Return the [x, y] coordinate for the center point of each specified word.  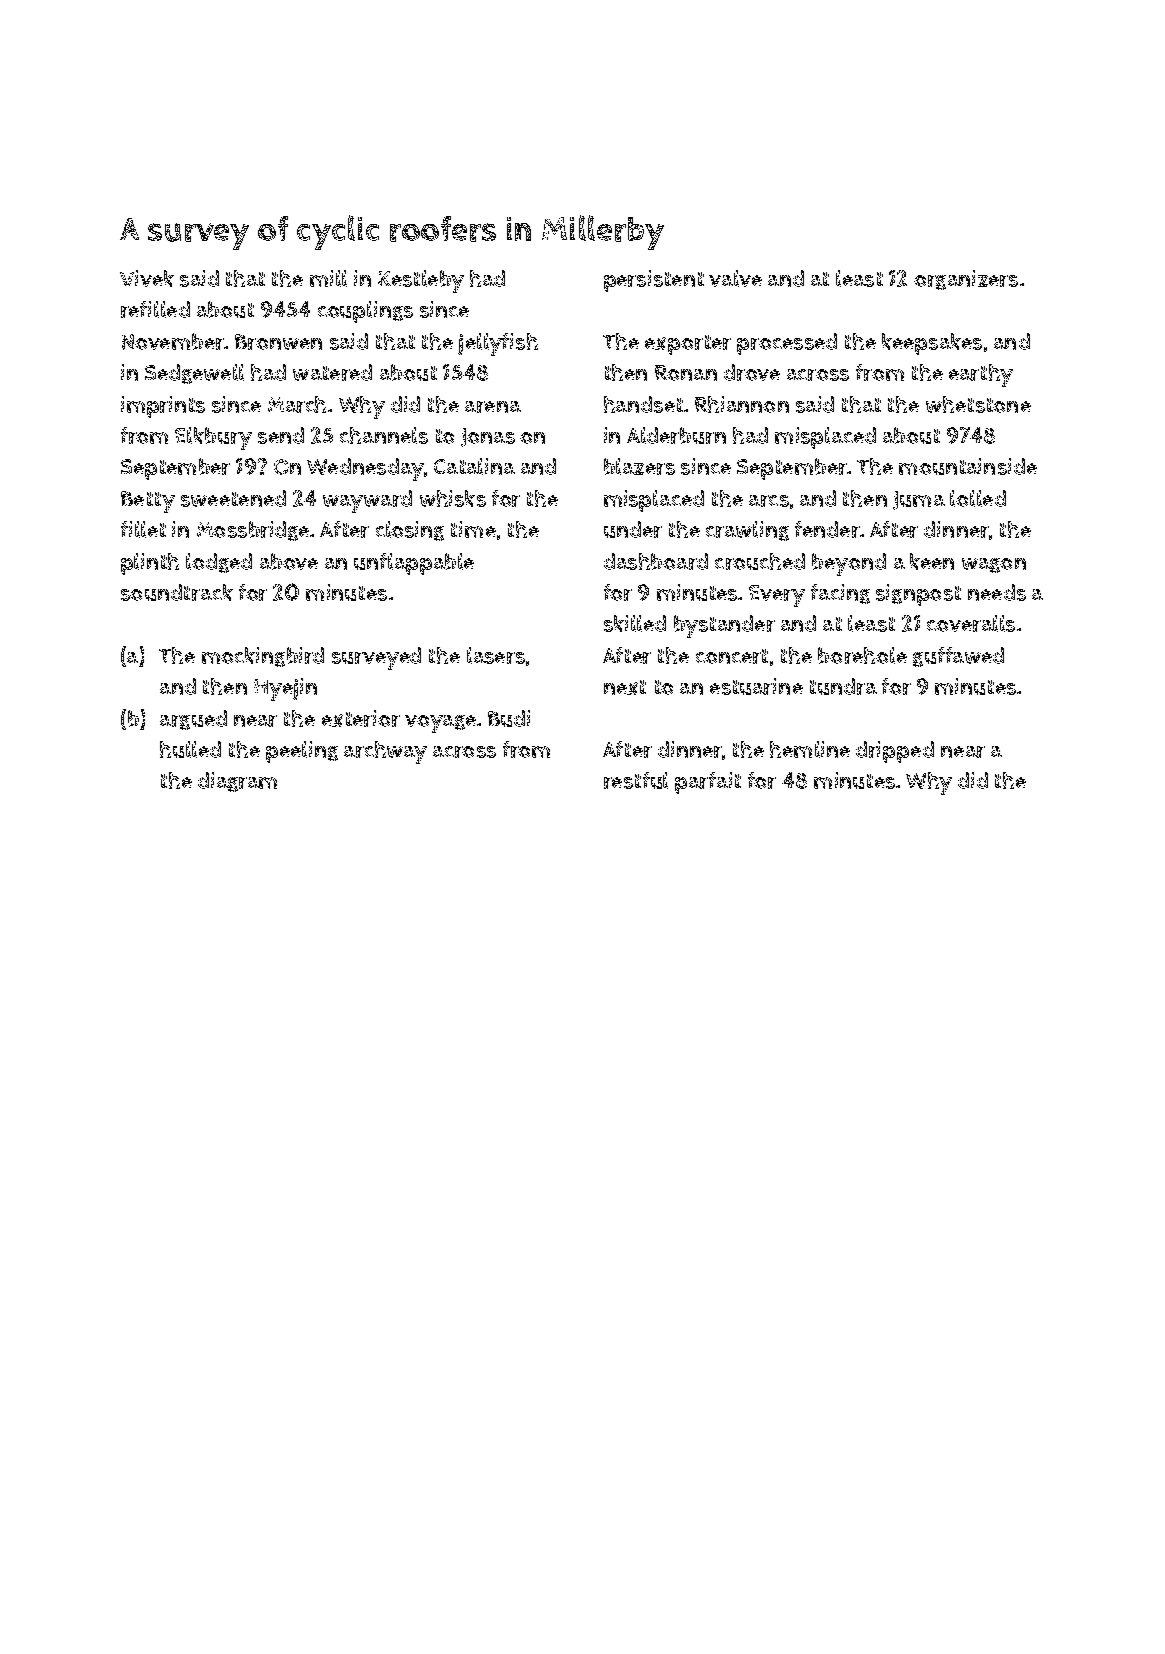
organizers [966, 280]
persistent [654, 281]
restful [636, 780]
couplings [365, 312]
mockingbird [263, 657]
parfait [708, 783]
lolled [978, 498]
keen [932, 561]
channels [384, 435]
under [633, 529]
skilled [635, 623]
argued [193, 720]
